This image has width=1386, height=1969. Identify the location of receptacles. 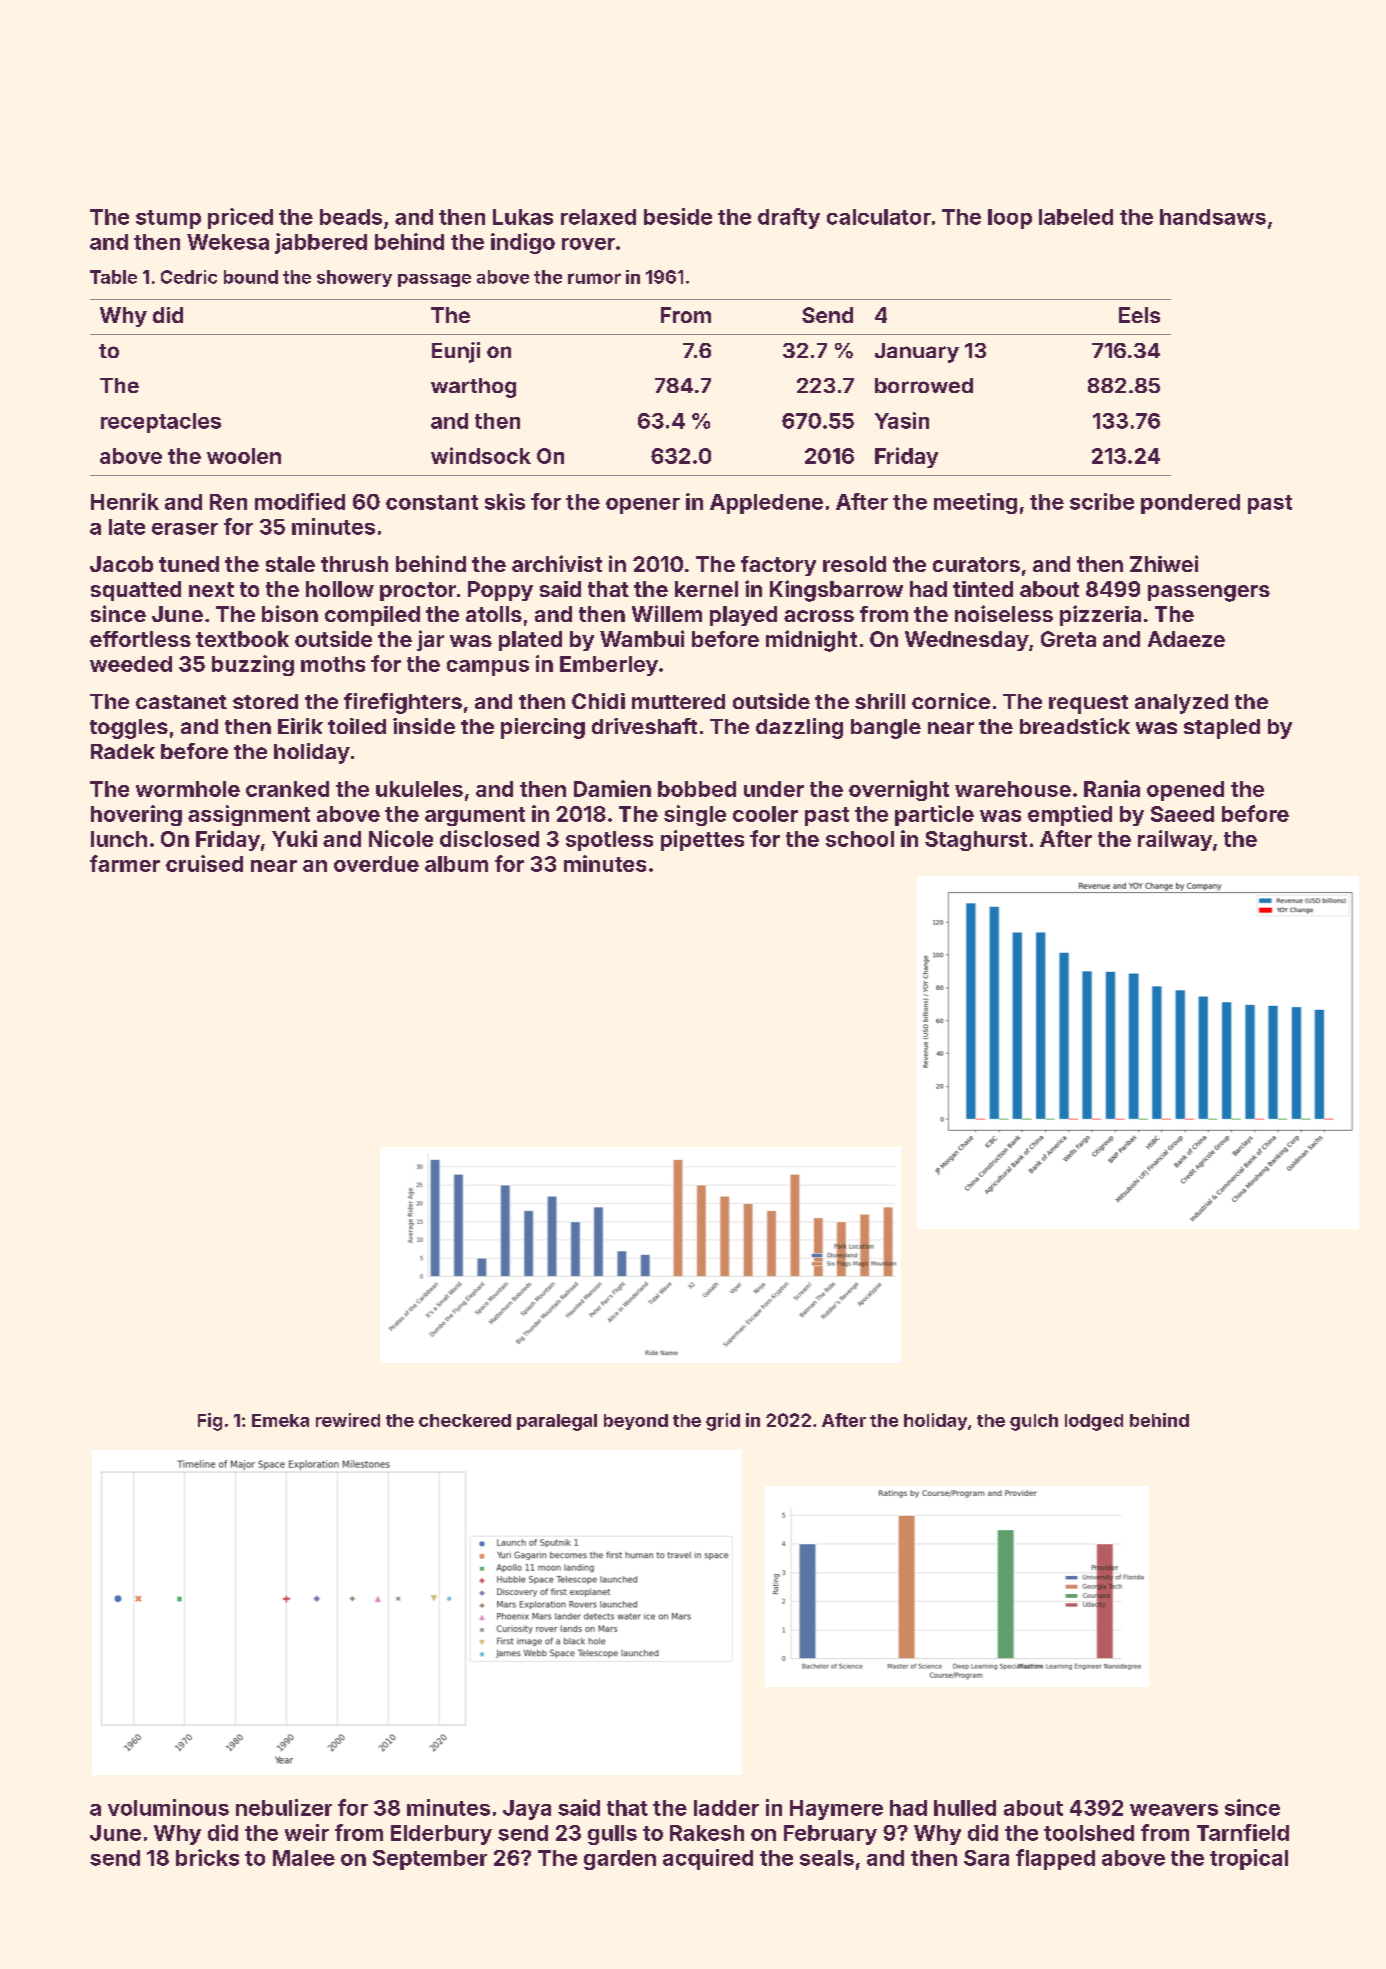
(161, 423).
